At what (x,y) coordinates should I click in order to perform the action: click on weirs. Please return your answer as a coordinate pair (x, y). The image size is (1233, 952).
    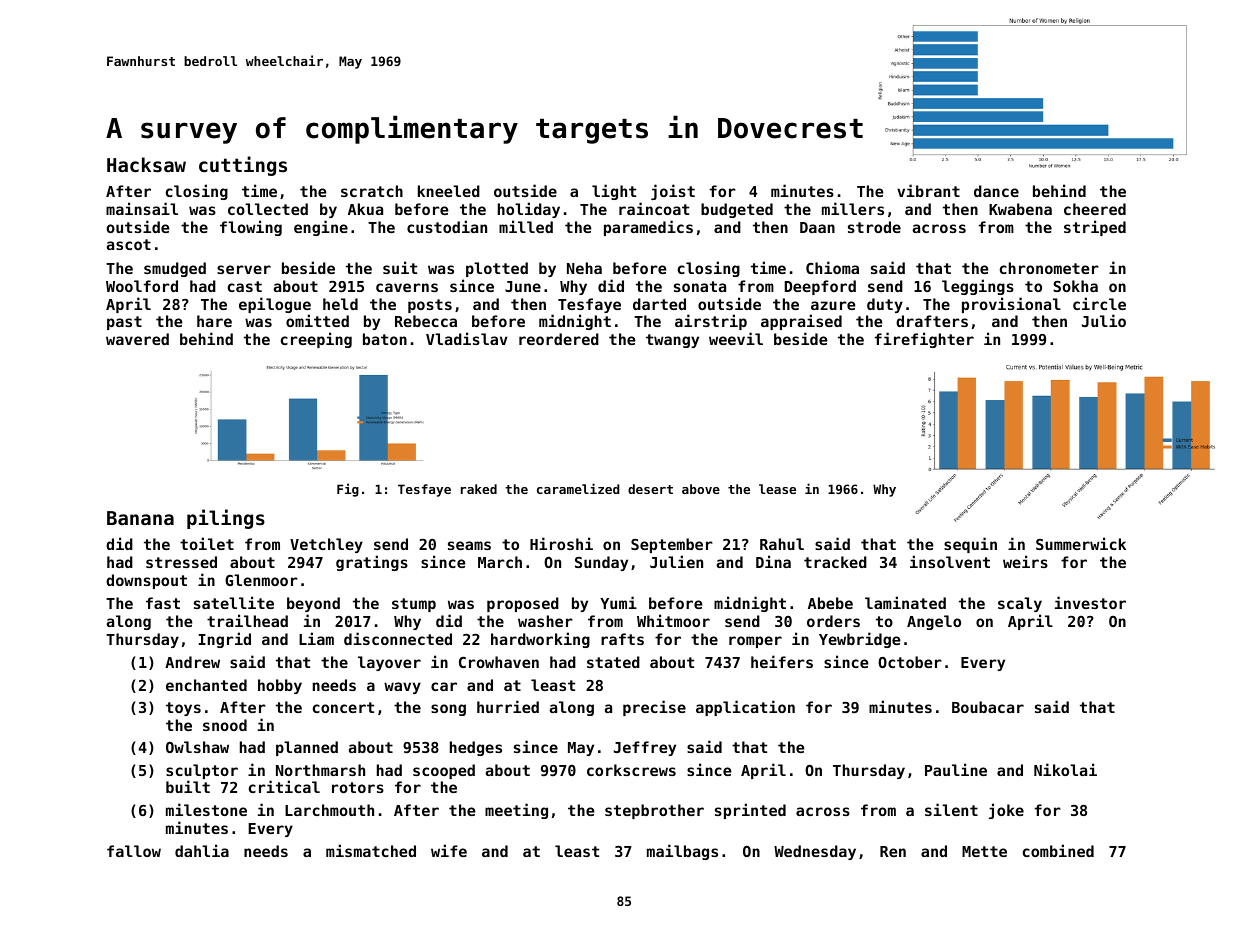
    Looking at the image, I should click on (1025, 561).
